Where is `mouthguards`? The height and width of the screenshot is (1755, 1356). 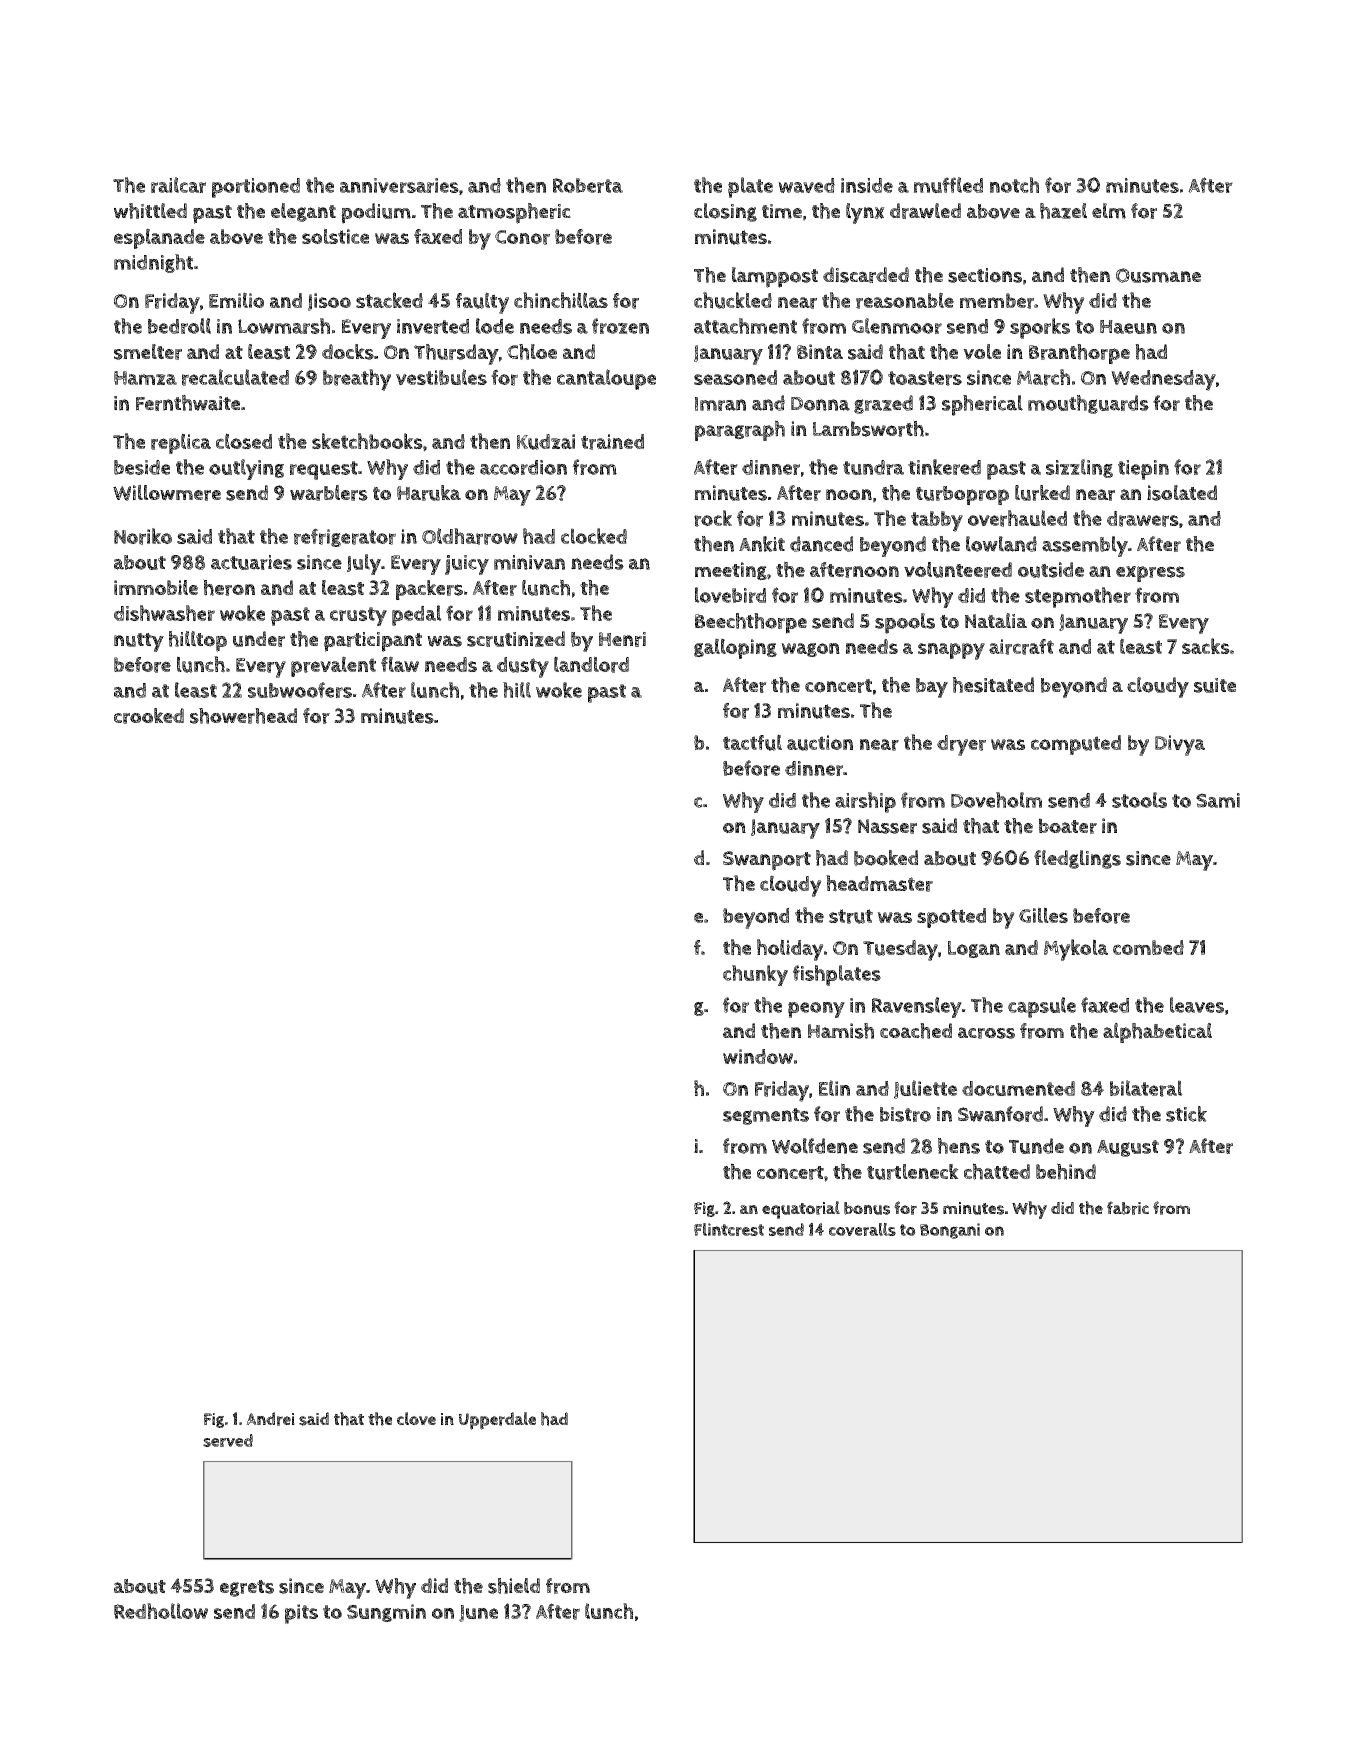 mouthguards is located at coordinates (1088, 404).
